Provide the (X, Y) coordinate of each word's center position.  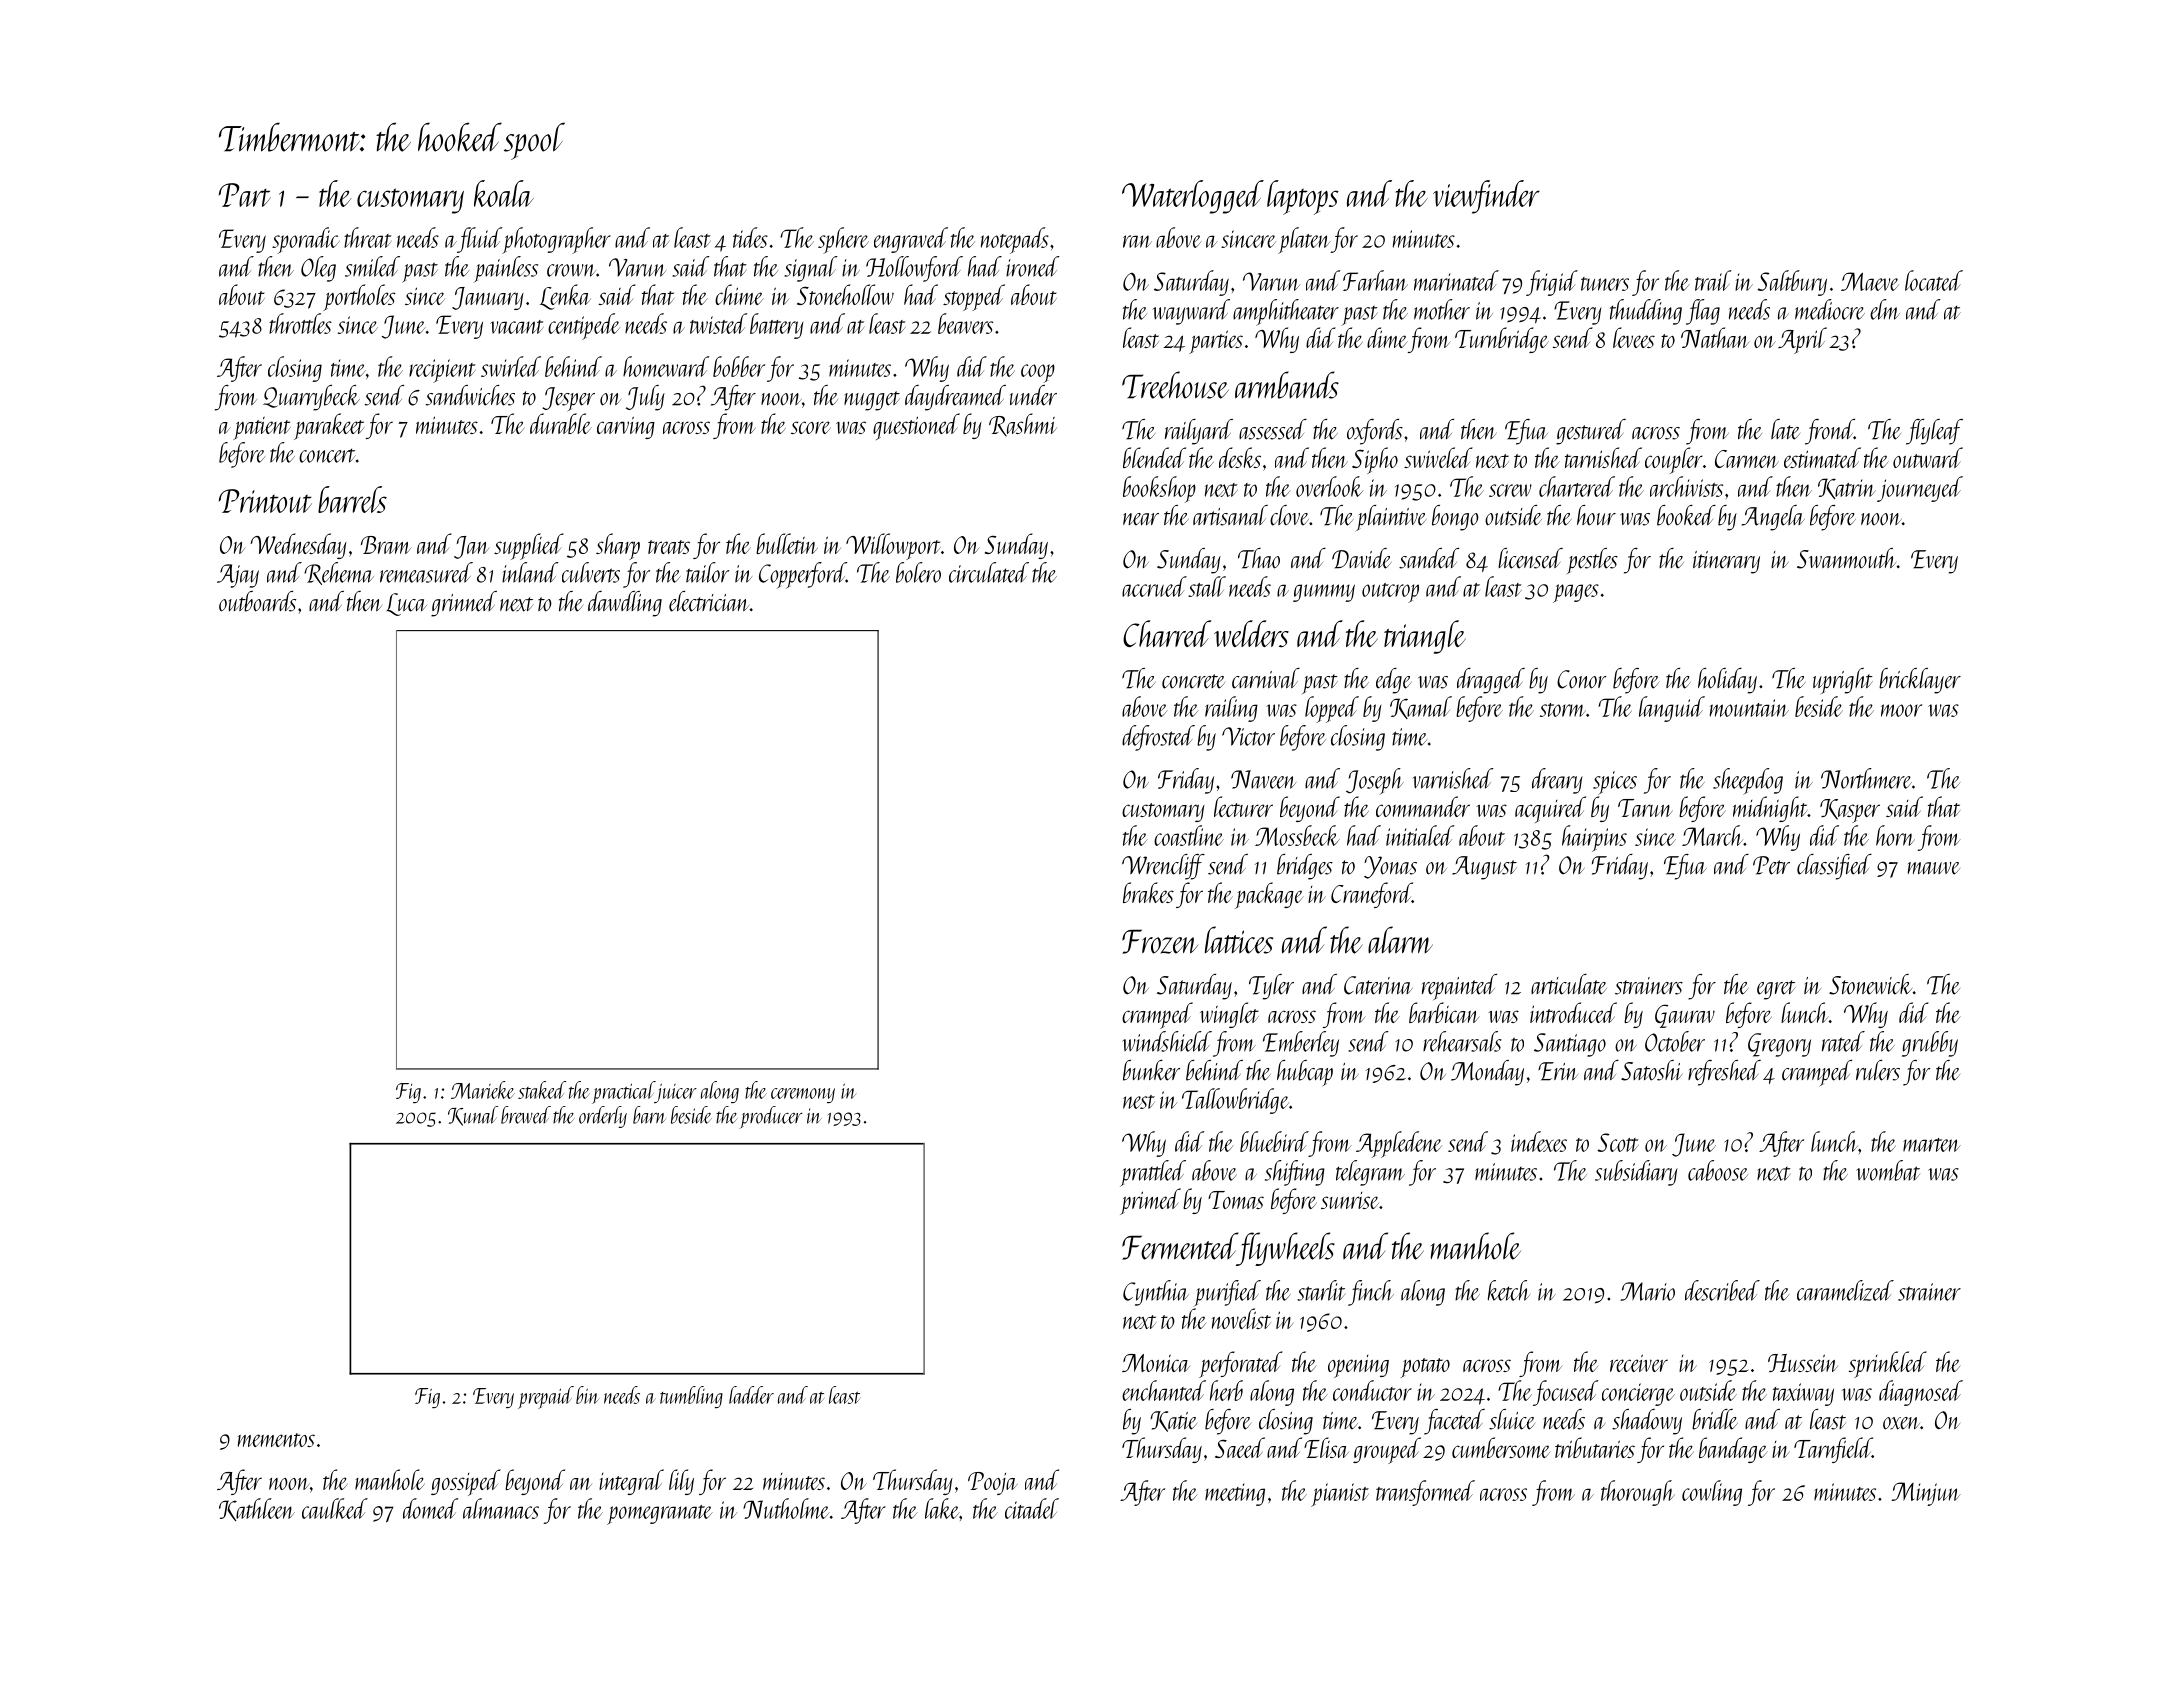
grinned (464, 604)
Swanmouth (1846, 558)
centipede (584, 326)
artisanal (1230, 515)
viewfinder (1486, 197)
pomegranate (660, 1515)
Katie (1173, 1421)
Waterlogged (1193, 197)
